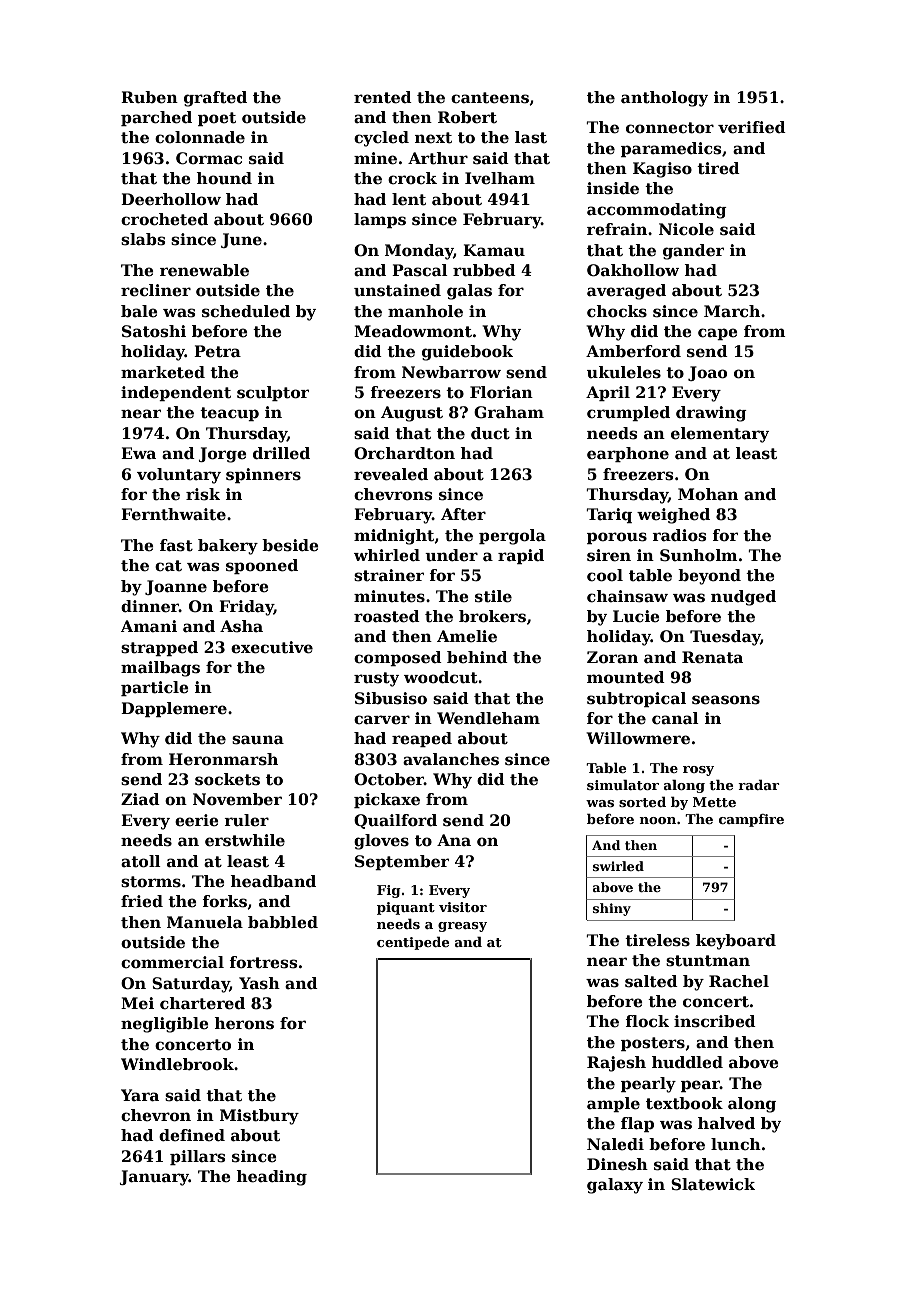  Describe the element at coordinates (615, 1186) in the screenshot. I see `galaxy` at that location.
